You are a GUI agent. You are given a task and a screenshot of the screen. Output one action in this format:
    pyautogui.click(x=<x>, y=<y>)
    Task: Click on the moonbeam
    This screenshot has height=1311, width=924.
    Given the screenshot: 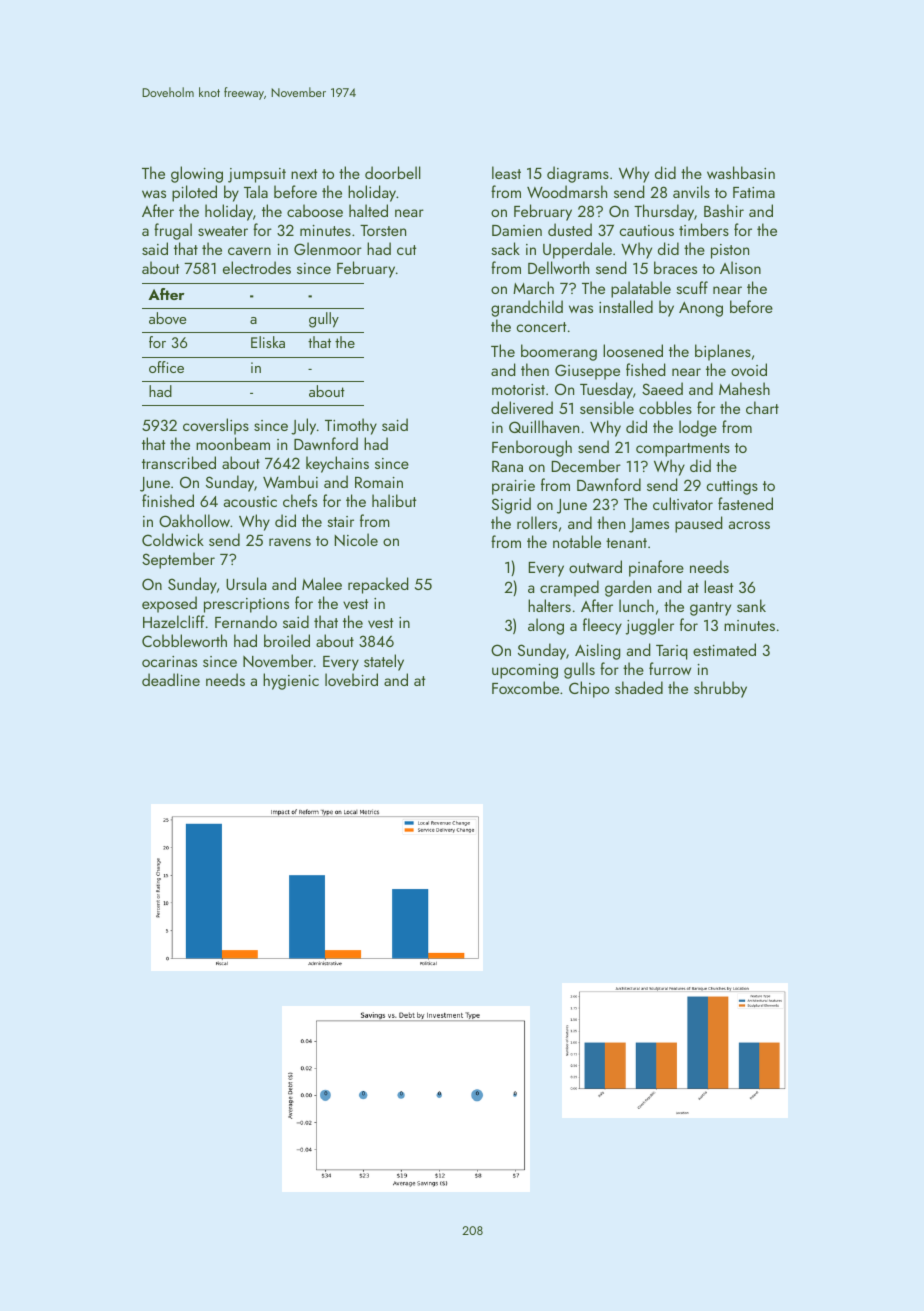 What is the action you would take?
    pyautogui.click(x=233, y=443)
